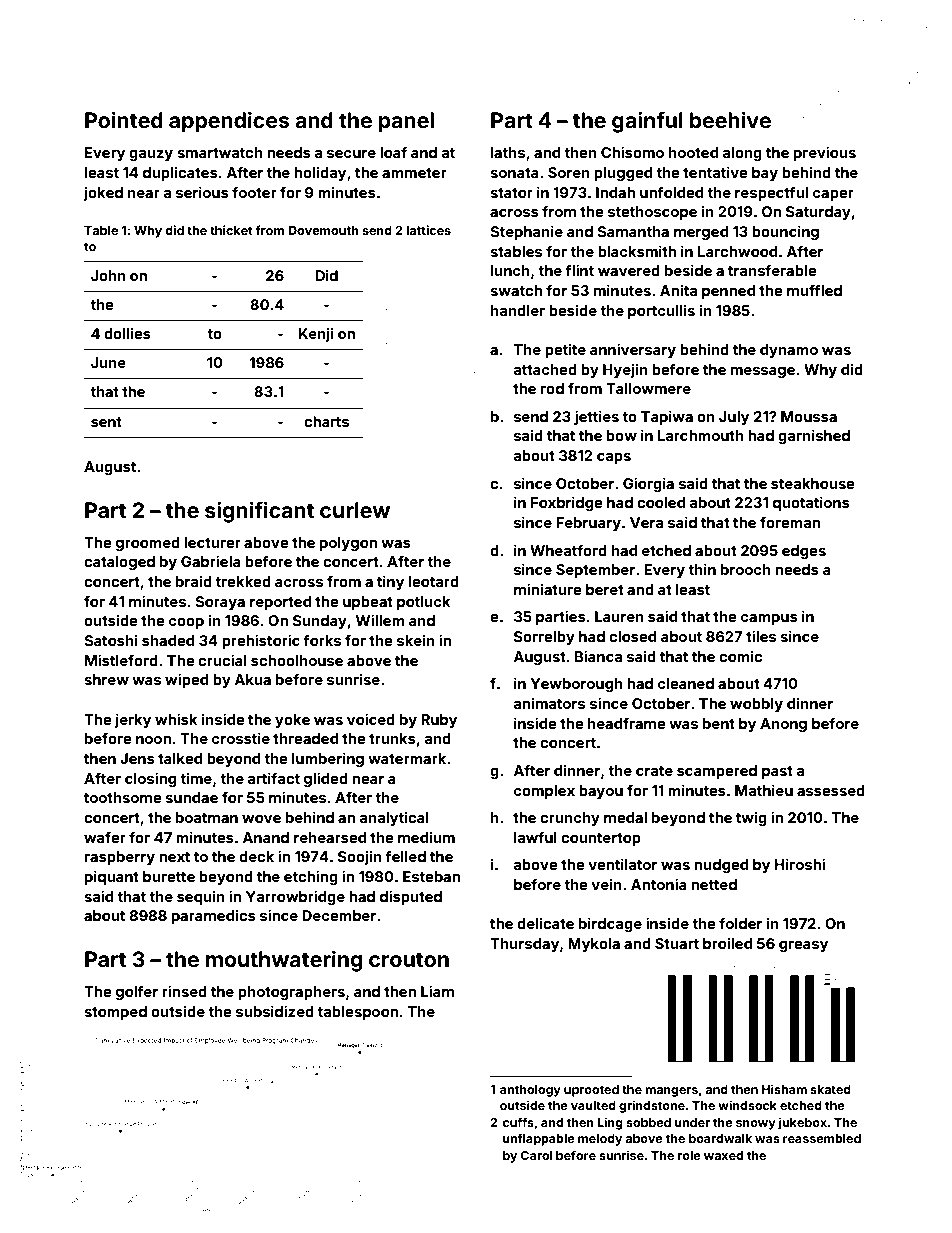 The image size is (952, 1233). What do you see at coordinates (212, 542) in the screenshot?
I see `lecturer` at bounding box center [212, 542].
